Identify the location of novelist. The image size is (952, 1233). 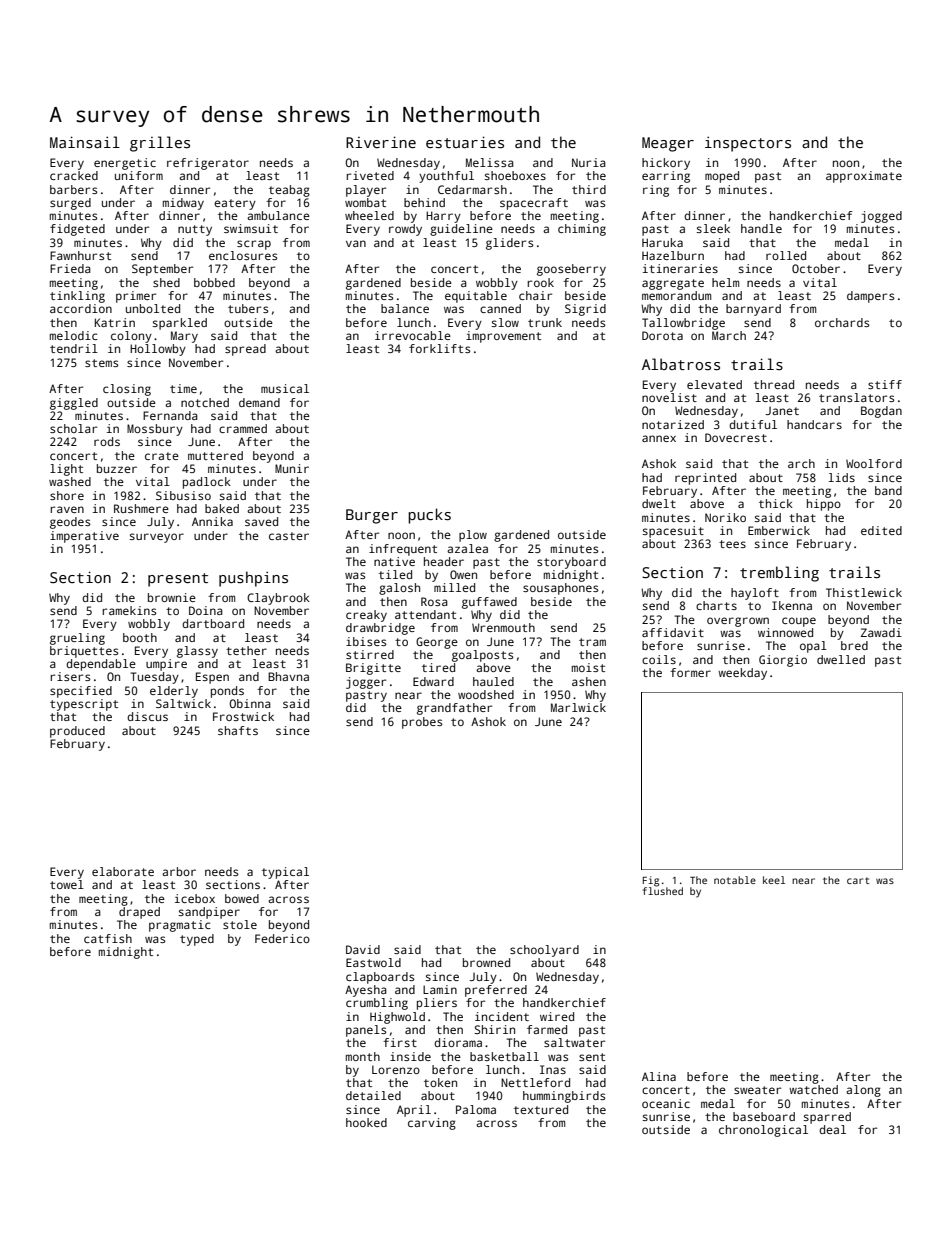
(669, 397).
